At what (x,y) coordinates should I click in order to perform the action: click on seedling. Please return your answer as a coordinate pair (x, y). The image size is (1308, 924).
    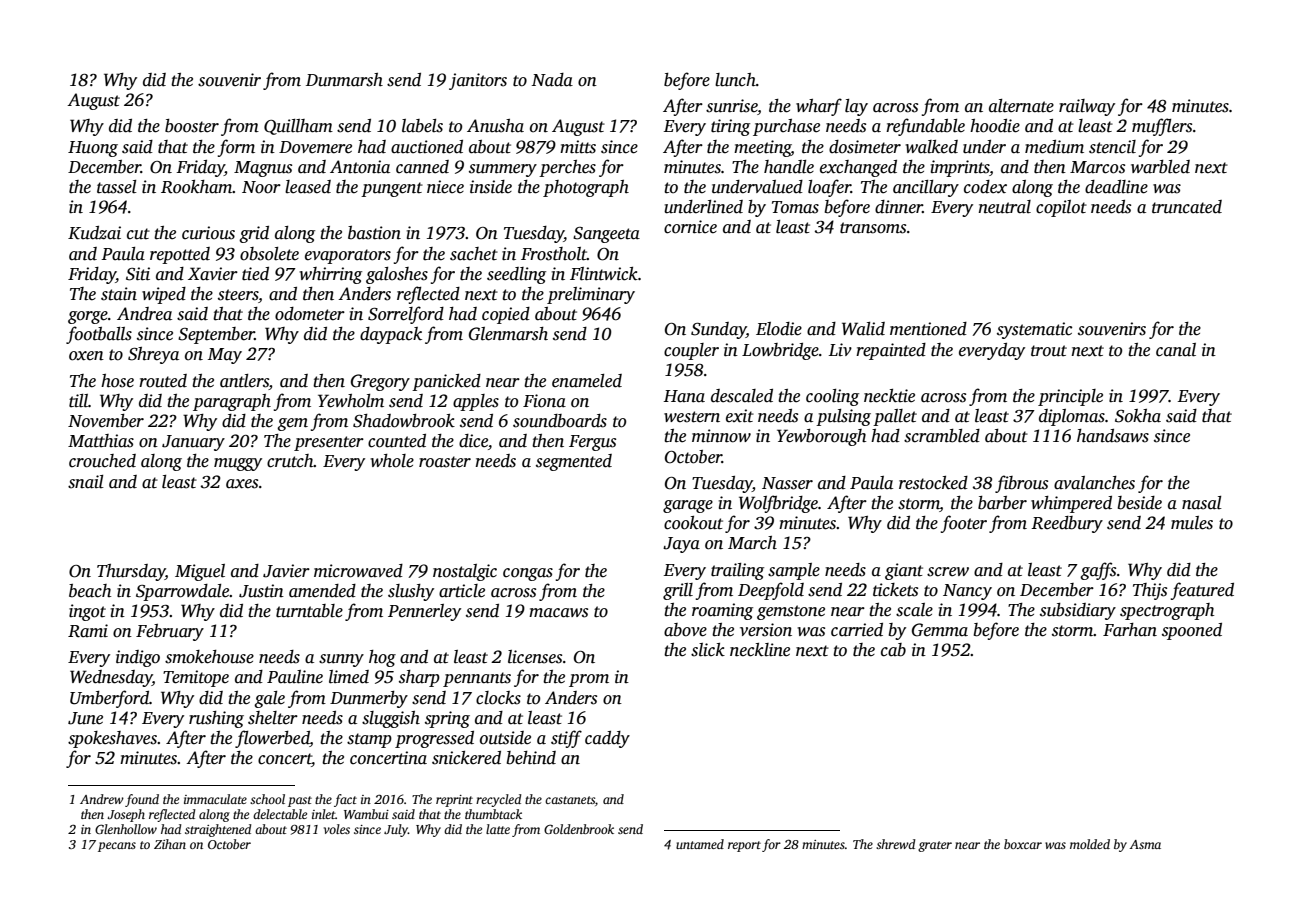
    Looking at the image, I should click on (516, 275).
